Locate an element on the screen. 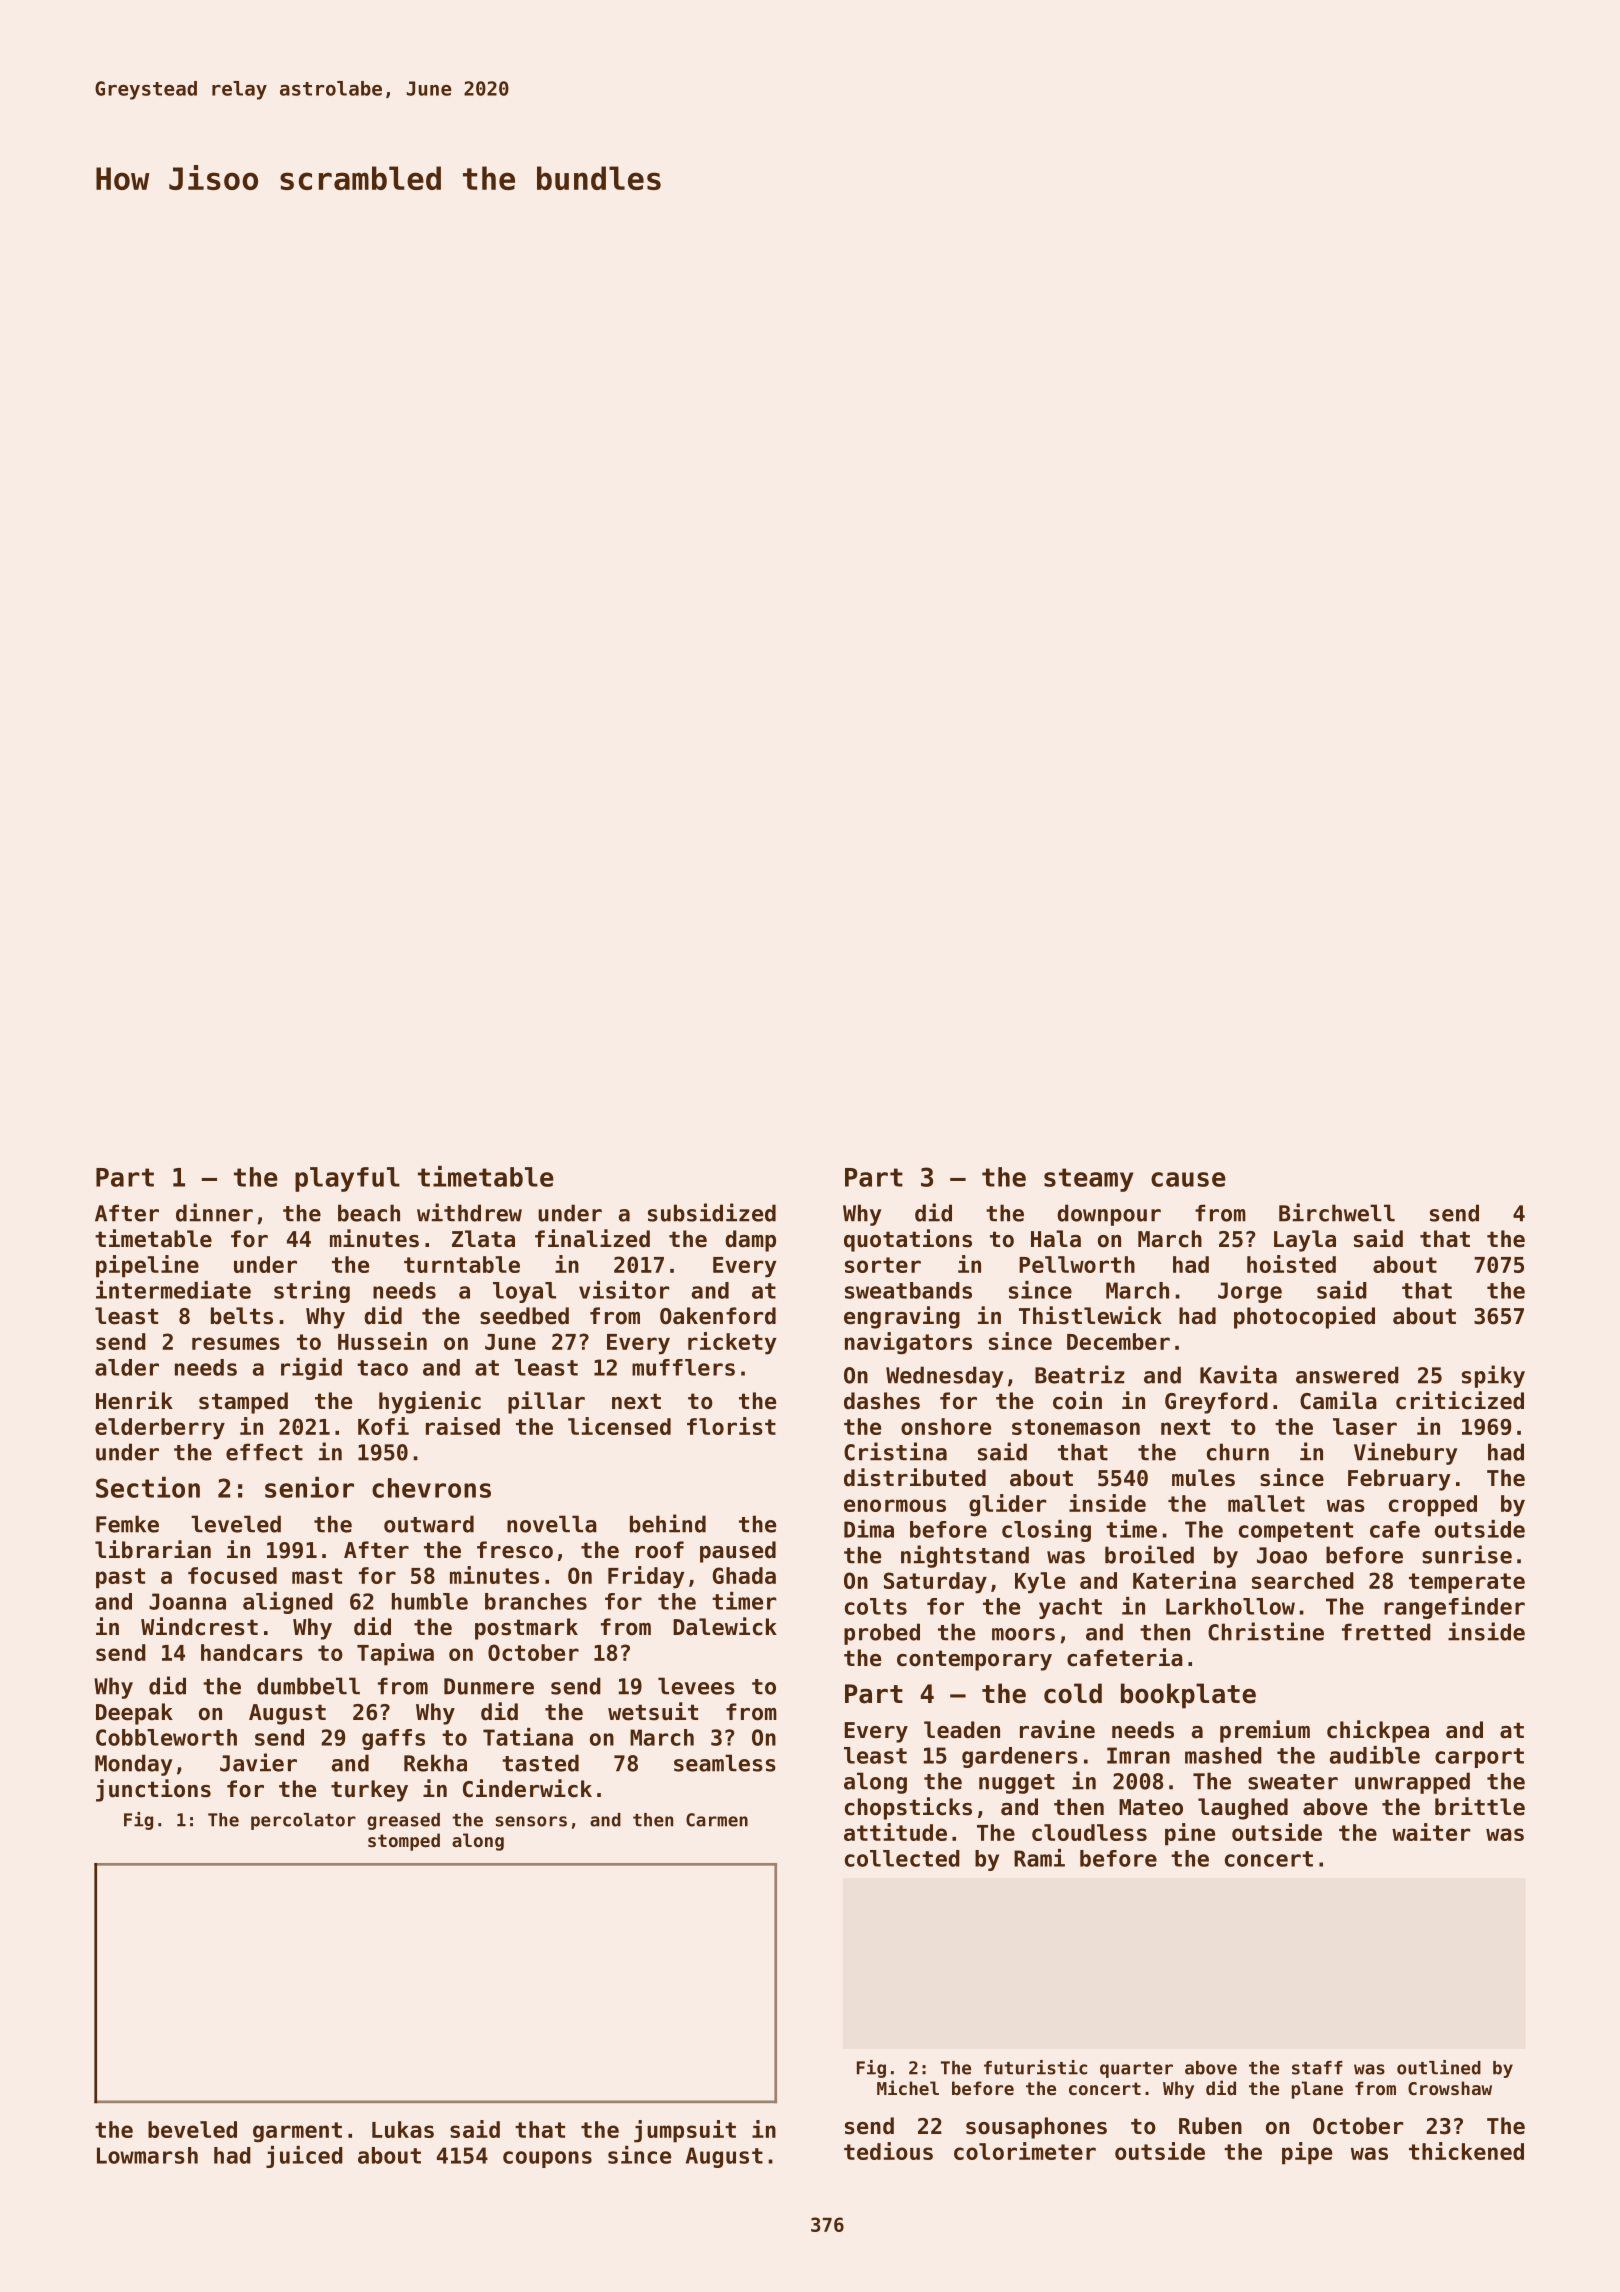  Dima is located at coordinates (869, 1529).
